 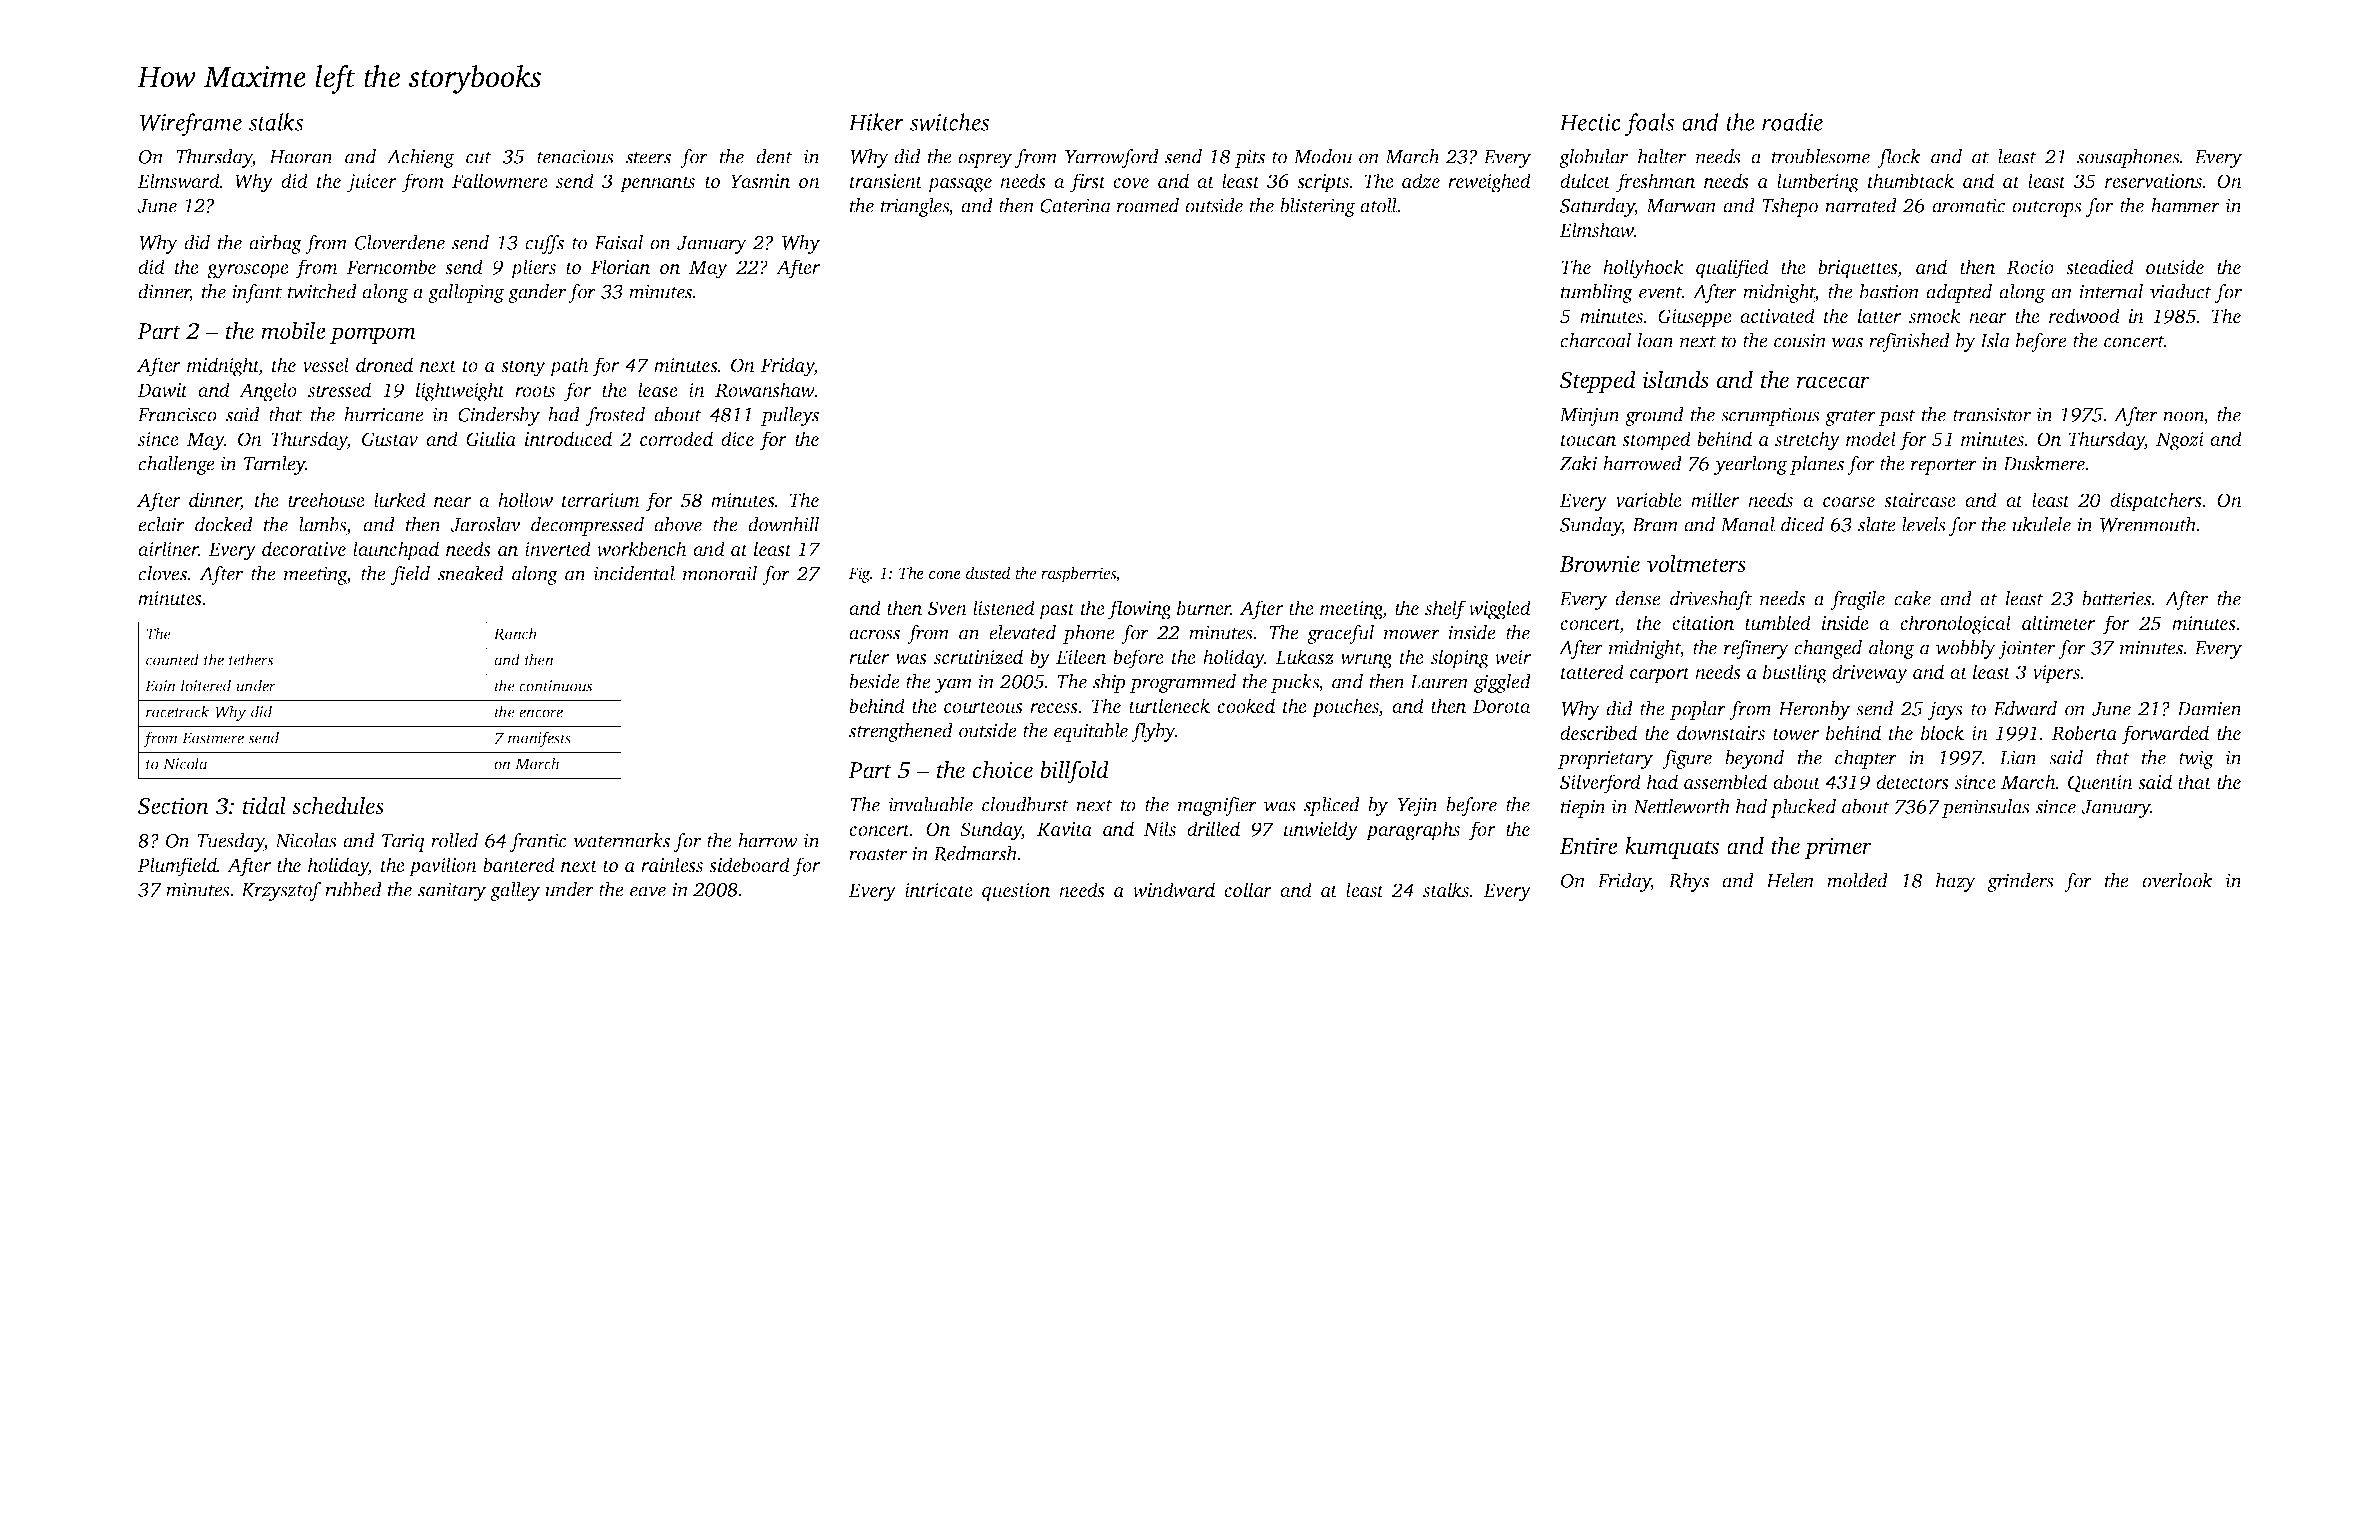 What do you see at coordinates (1924, 524) in the screenshot?
I see `levels` at bounding box center [1924, 524].
